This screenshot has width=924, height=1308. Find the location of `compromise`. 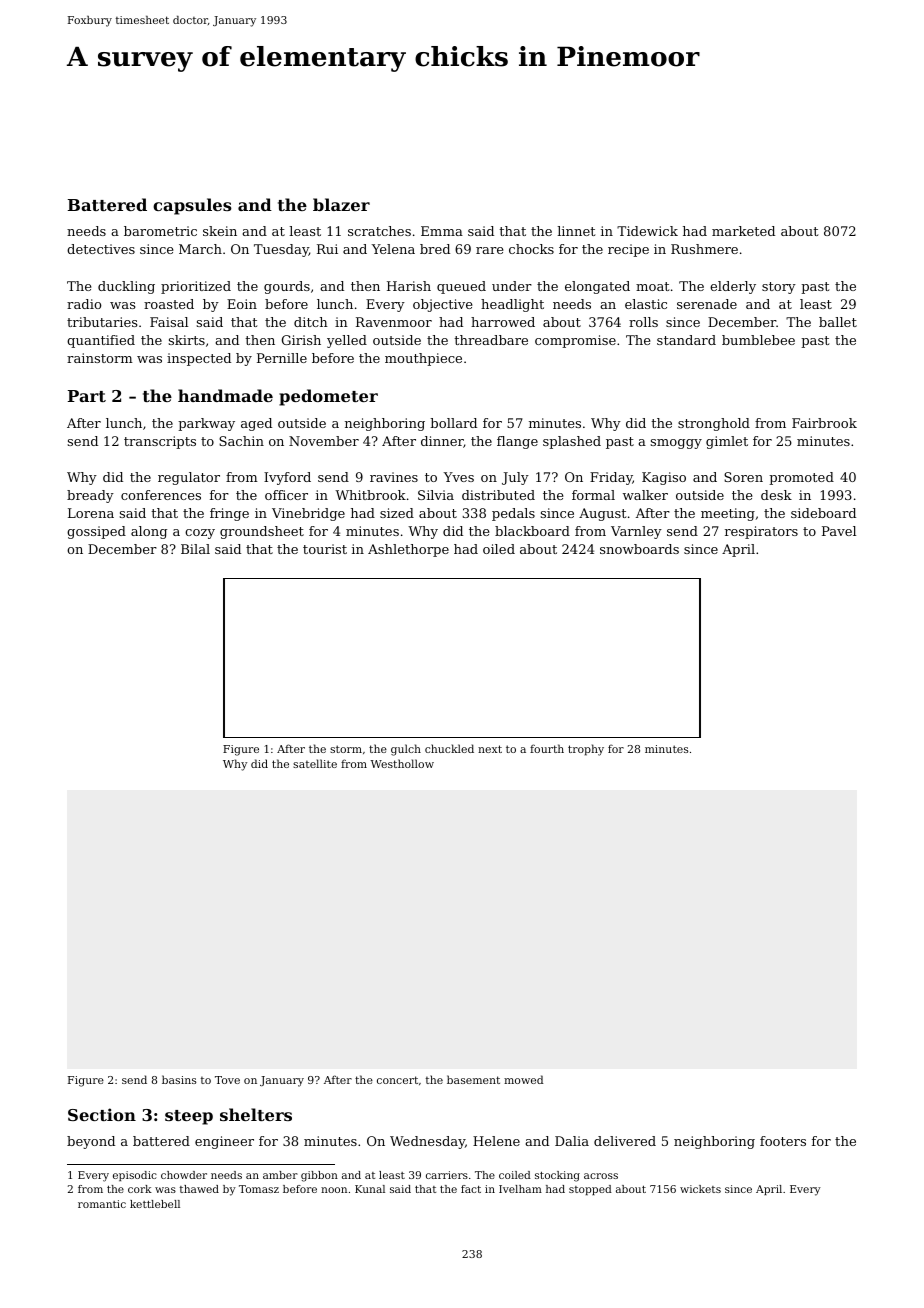

compromise is located at coordinates (575, 341).
